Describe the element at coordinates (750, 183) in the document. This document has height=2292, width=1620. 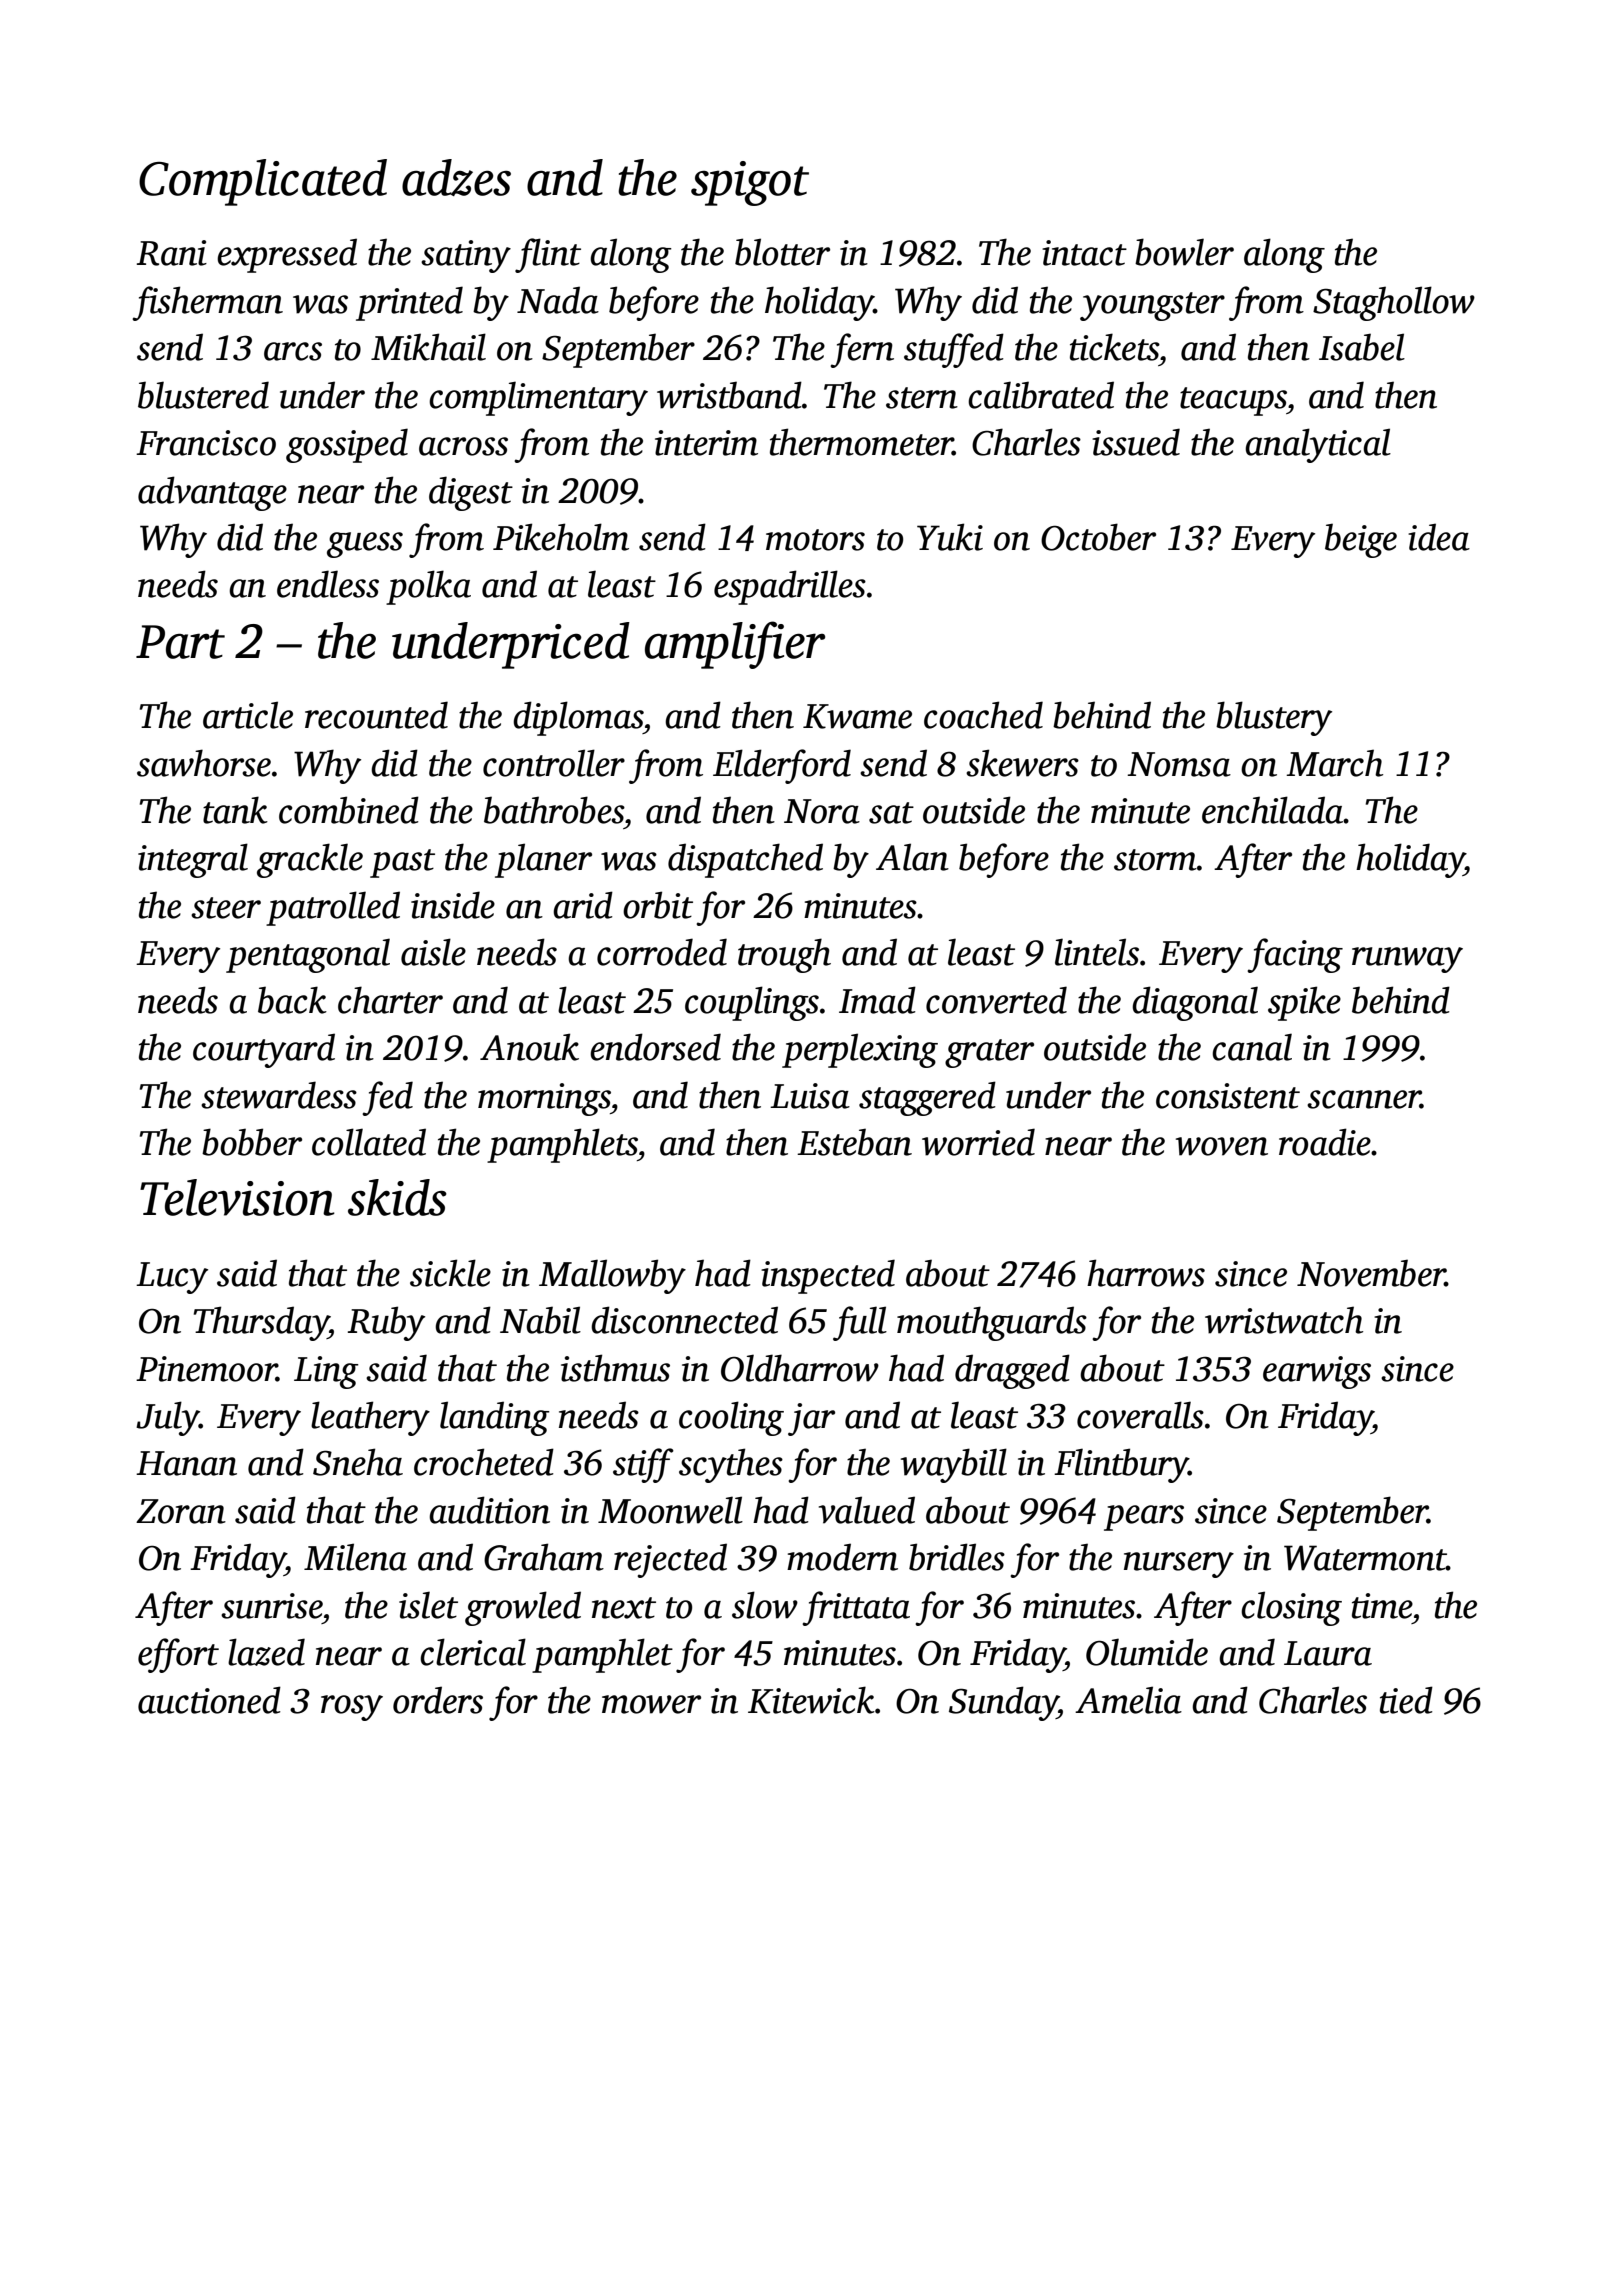
I see `spigot` at that location.
